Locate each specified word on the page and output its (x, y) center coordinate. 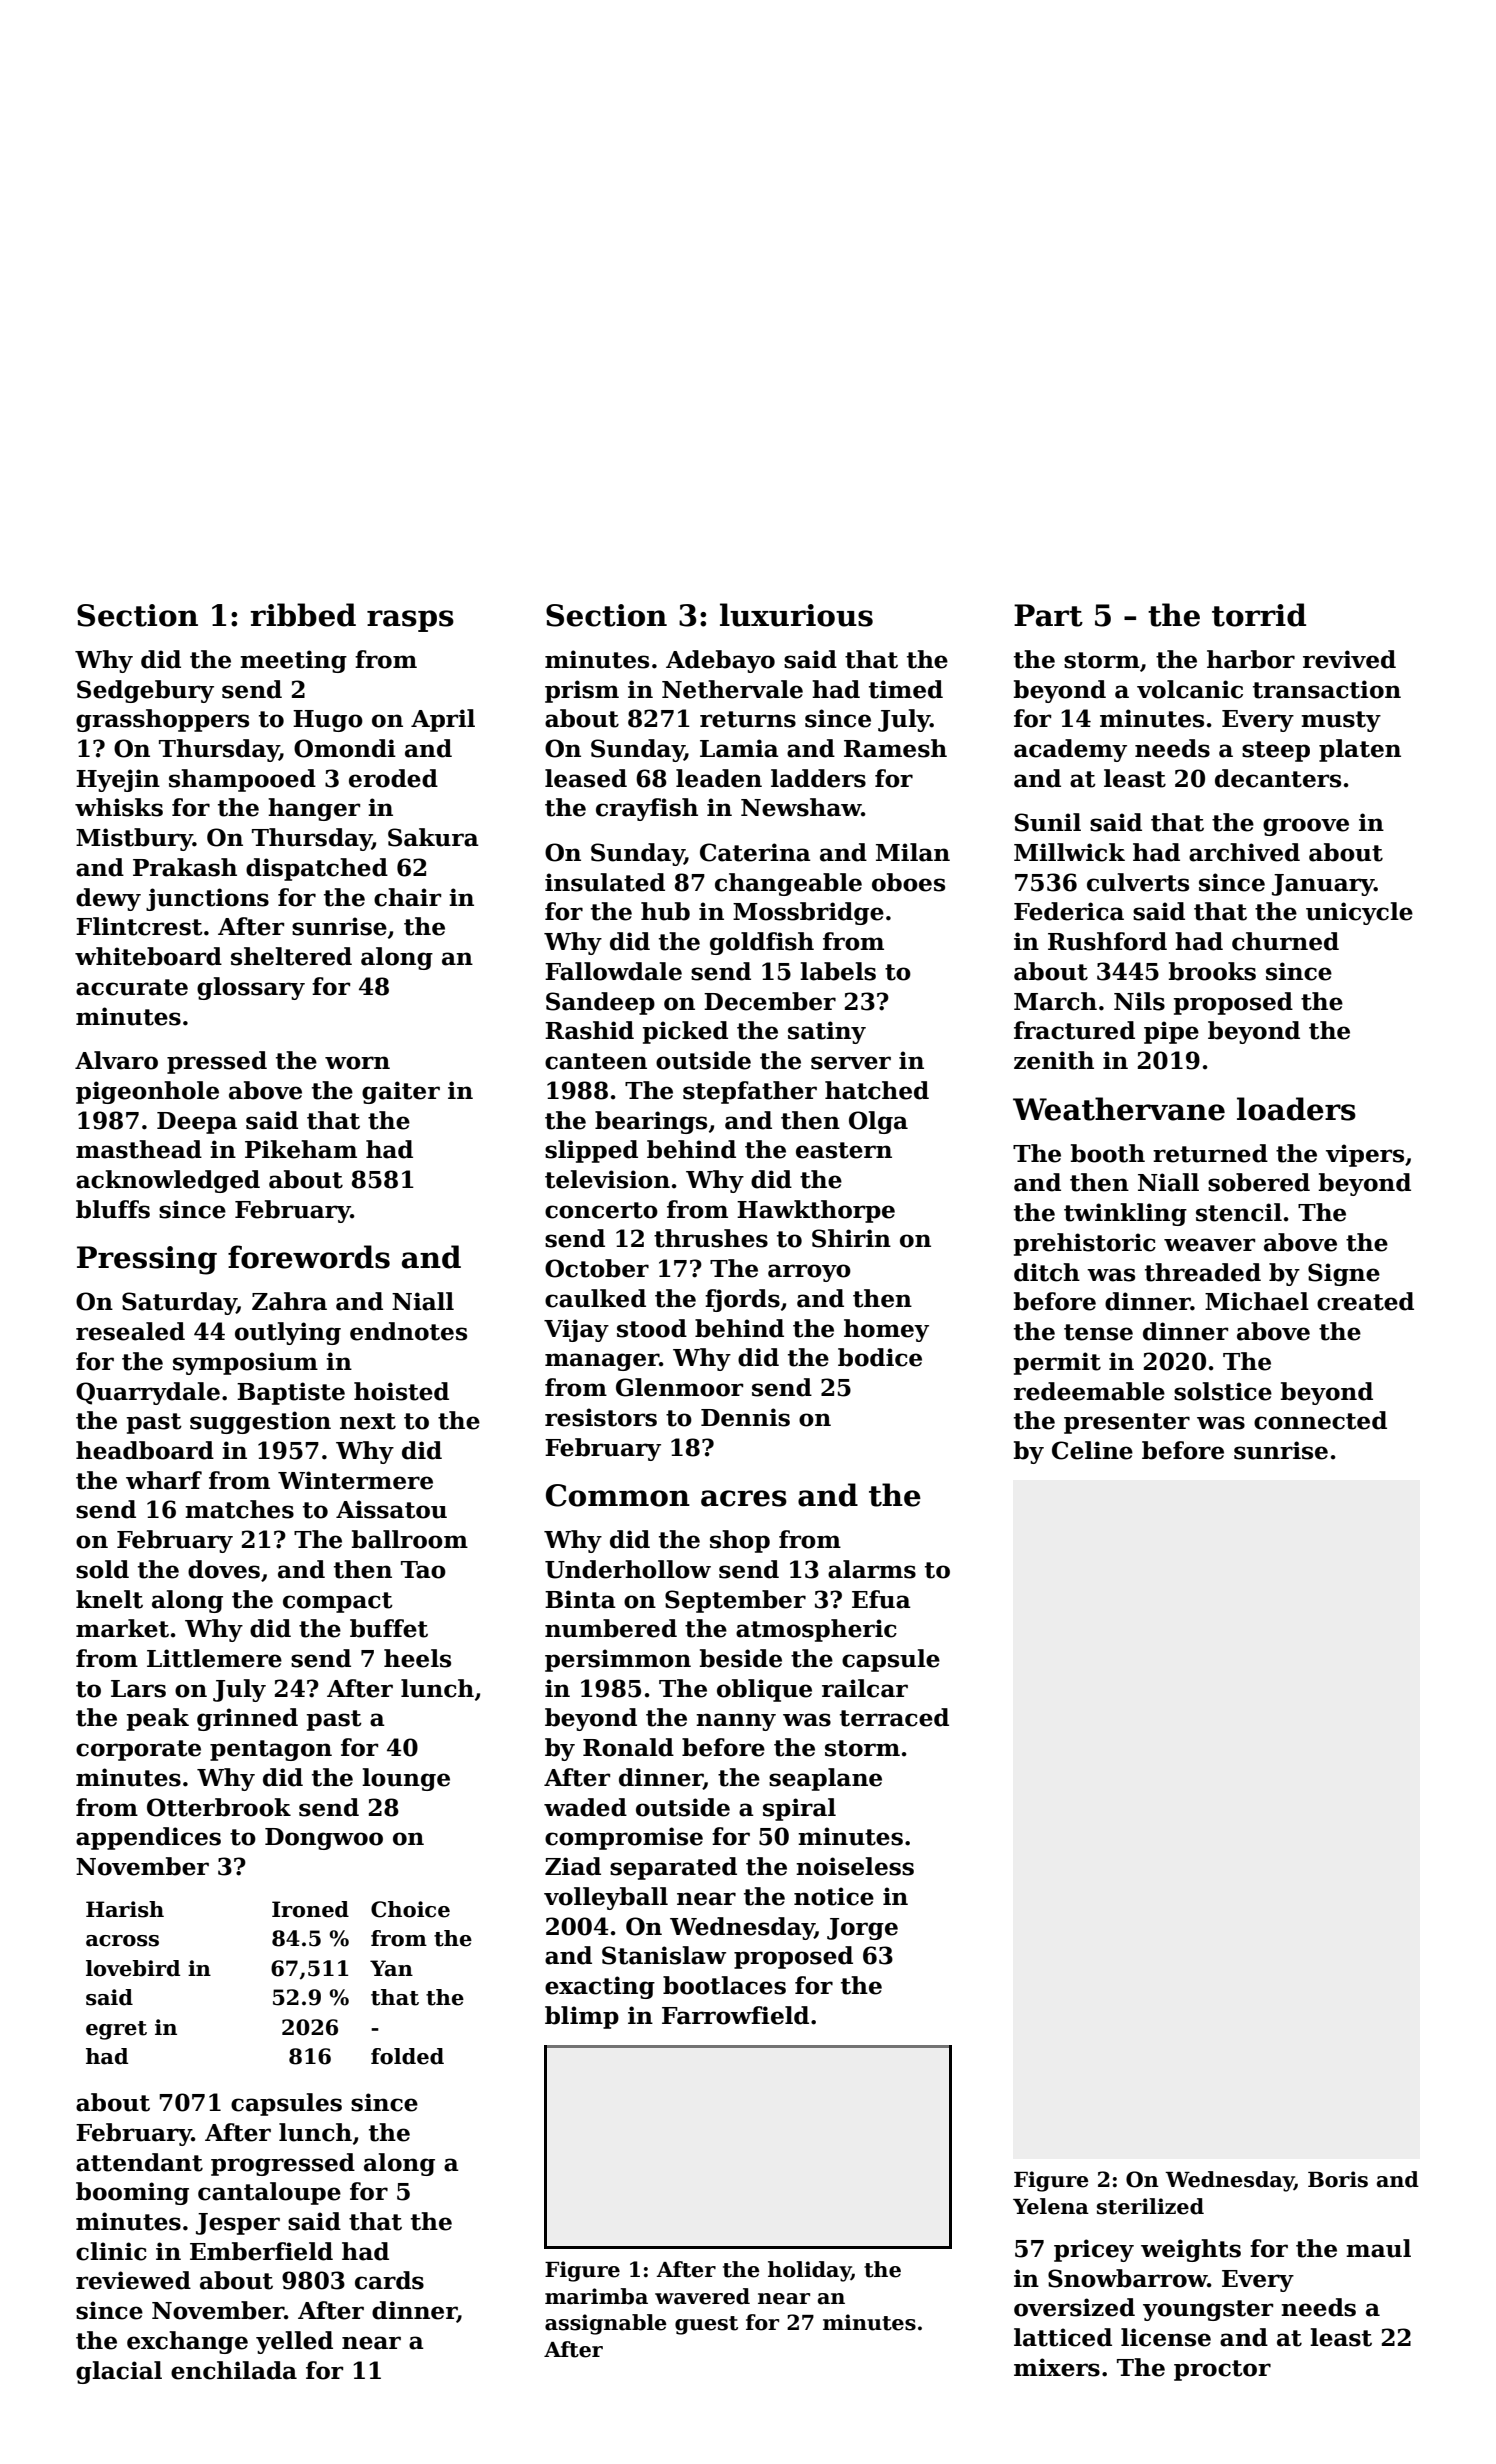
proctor (1222, 2370)
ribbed (303, 615)
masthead (139, 1149)
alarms (872, 1569)
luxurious (796, 615)
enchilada (234, 2370)
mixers (1057, 2367)
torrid (1259, 615)
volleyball (606, 1898)
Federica (1069, 911)
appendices (148, 1838)
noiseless (855, 1866)
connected (1320, 1420)
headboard (145, 1450)
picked (685, 1032)
